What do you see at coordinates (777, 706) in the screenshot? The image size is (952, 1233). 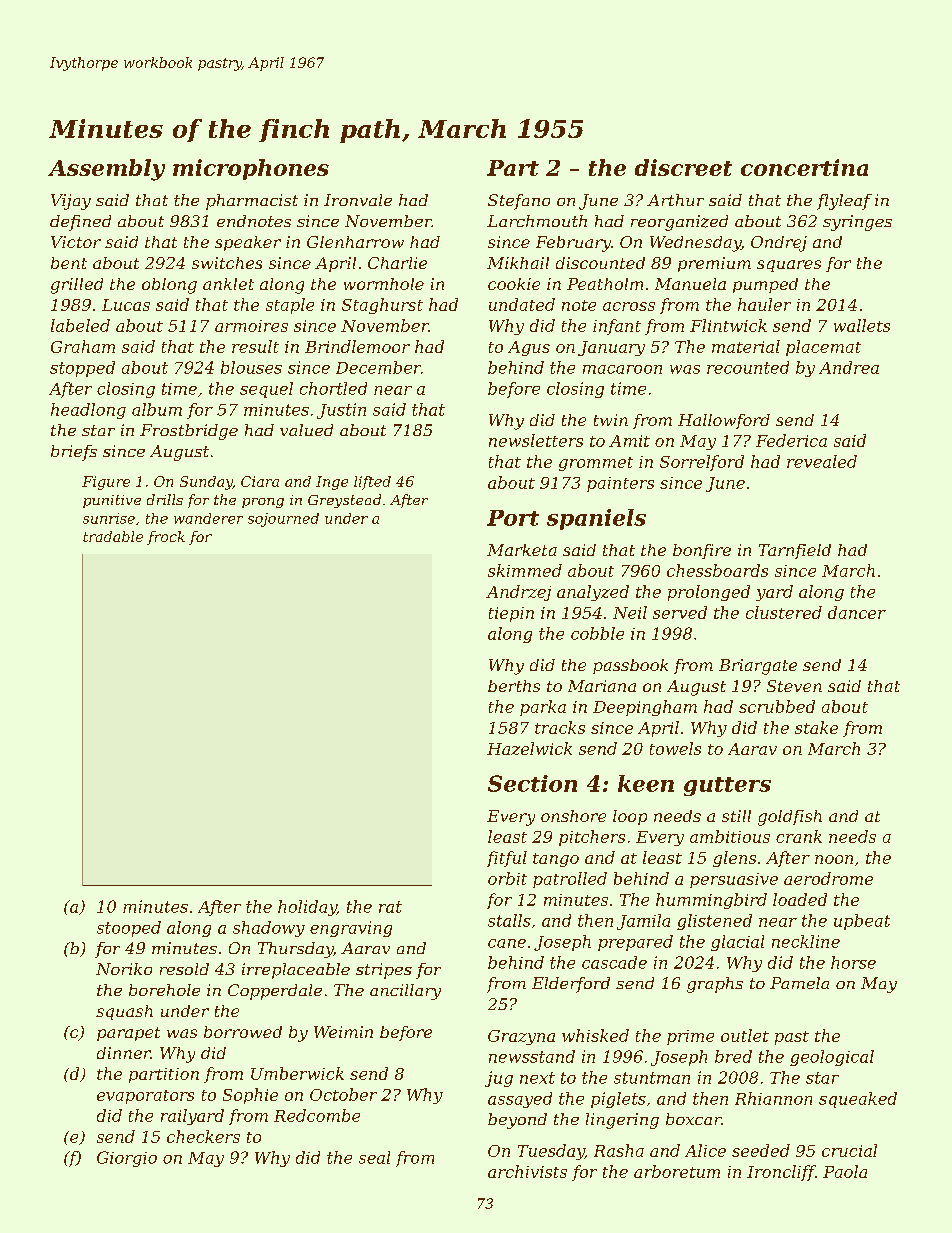 I see `scrubbed` at bounding box center [777, 706].
